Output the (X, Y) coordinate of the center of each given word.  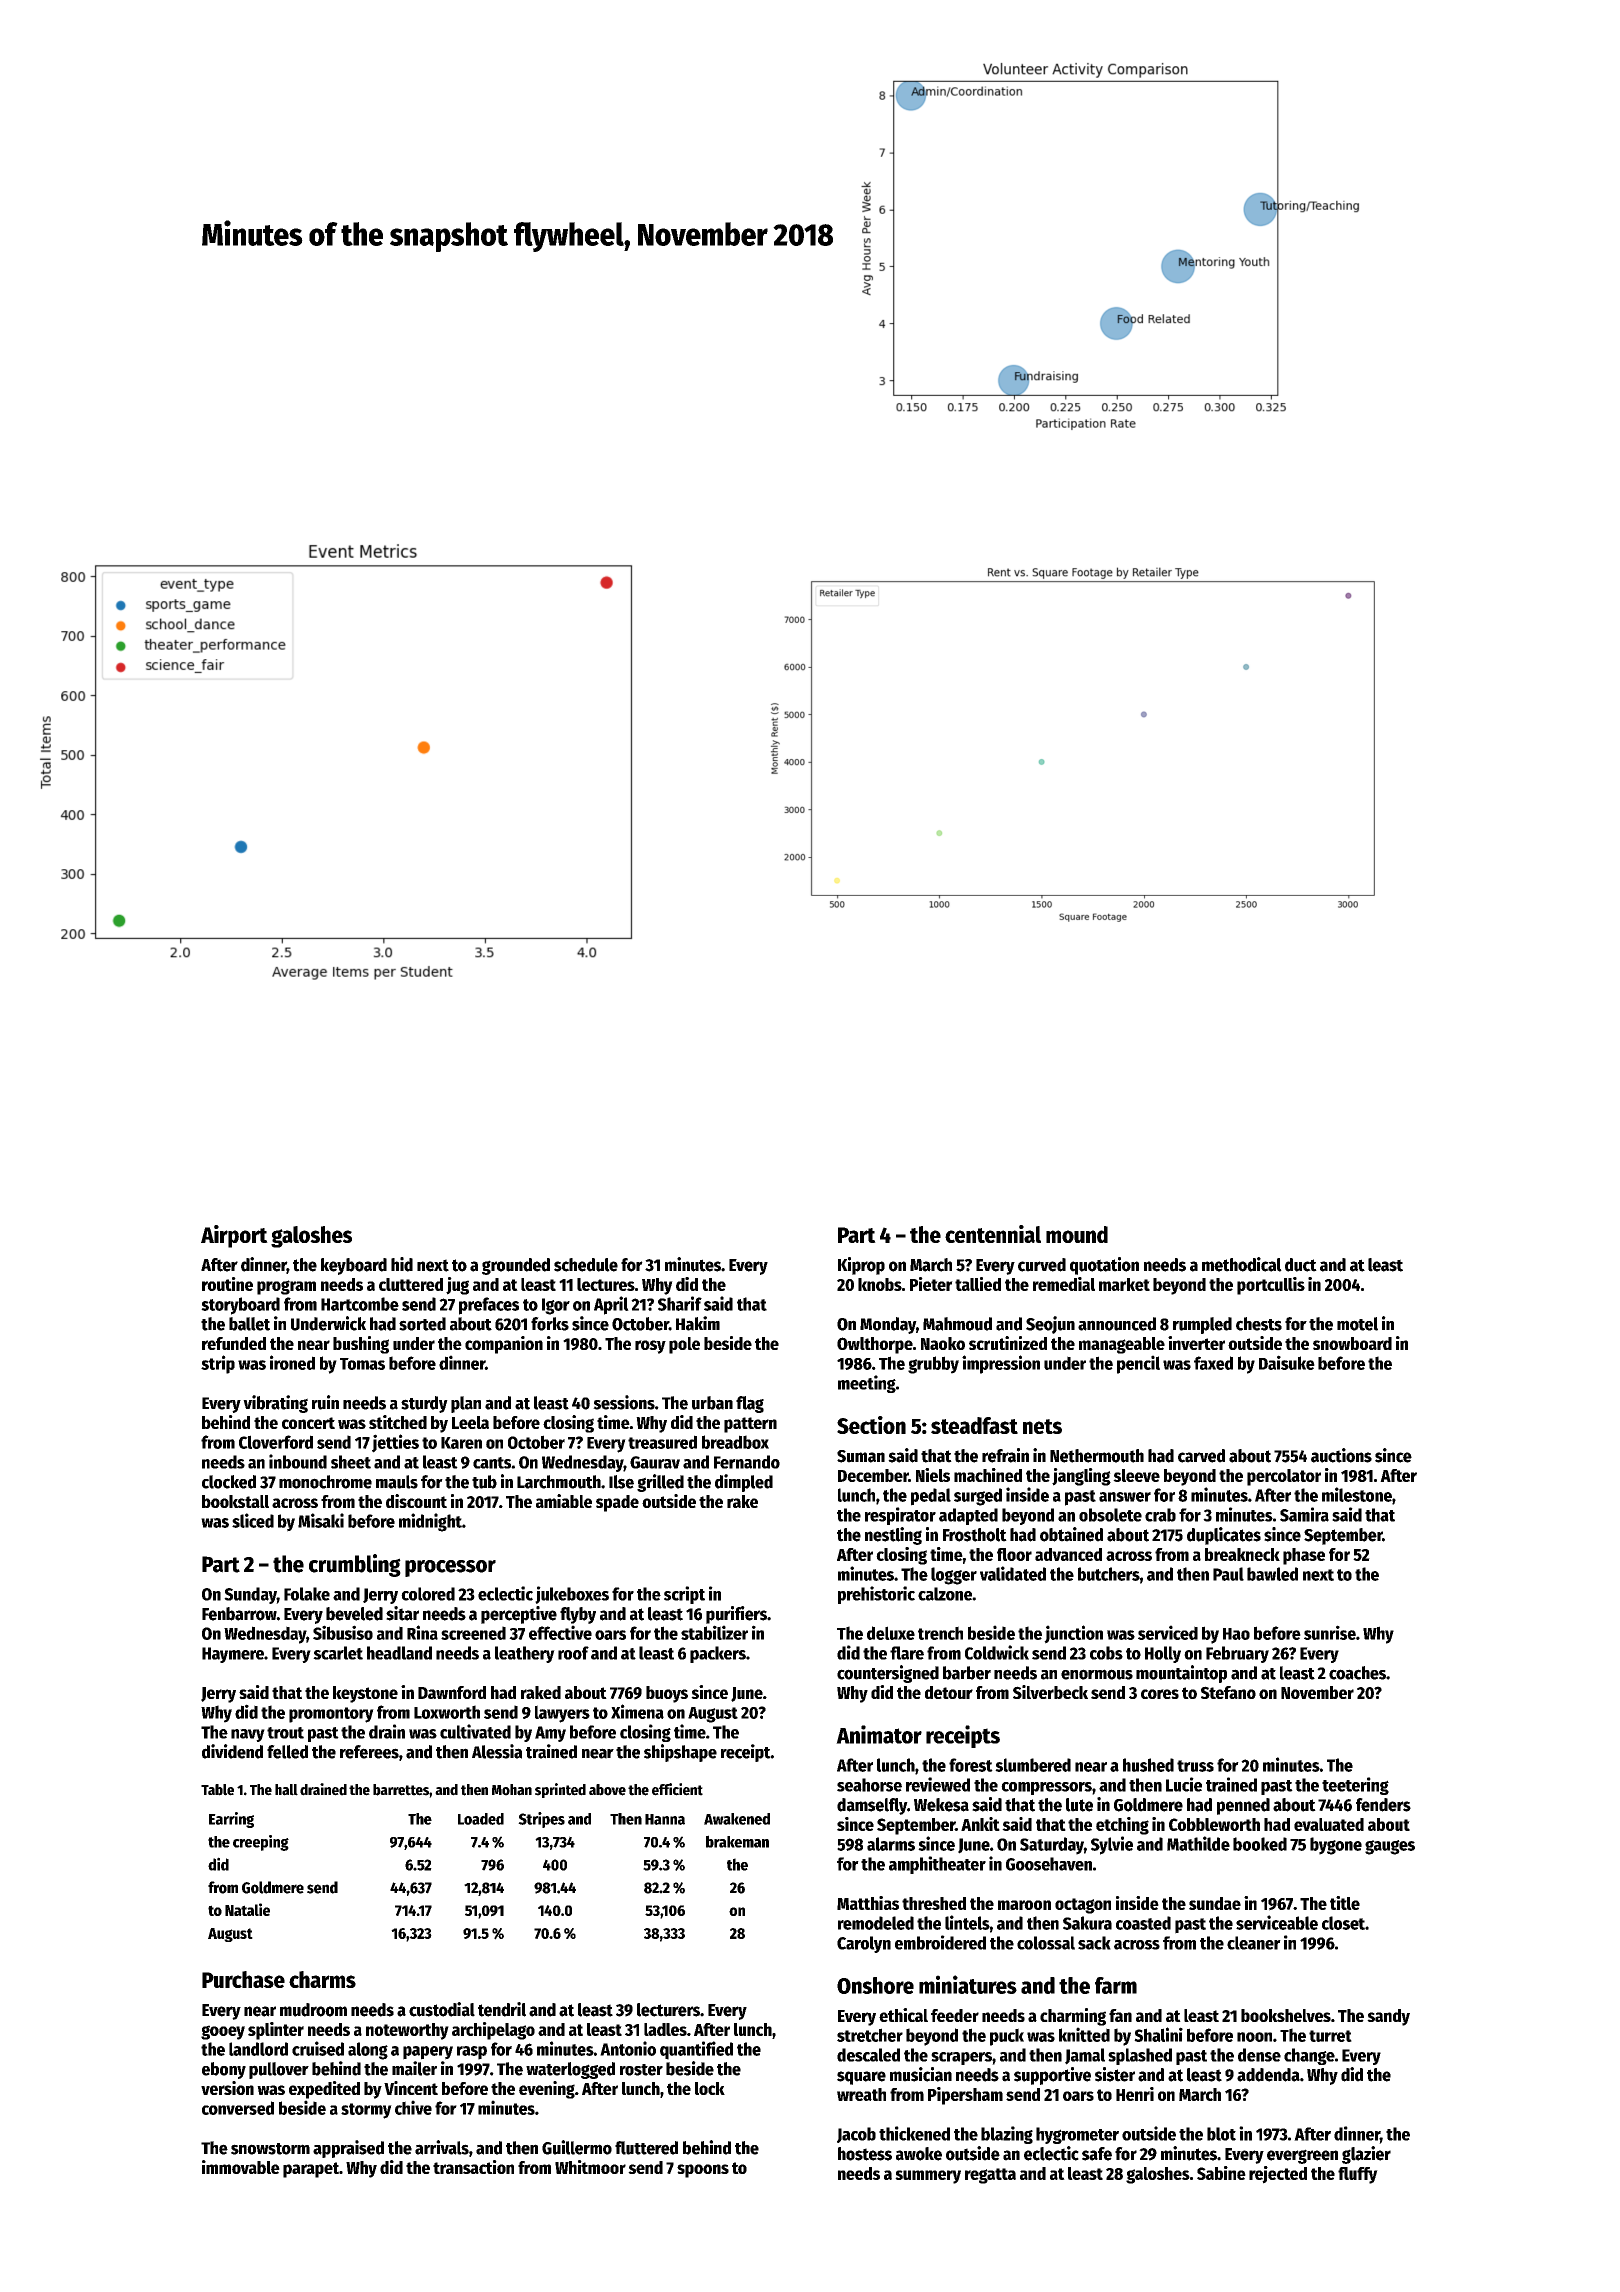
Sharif (680, 1303)
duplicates (1224, 1536)
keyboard (354, 1266)
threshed (934, 1903)
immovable (241, 2167)
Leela (470, 1422)
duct (1301, 1265)
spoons (703, 2171)
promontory (331, 1715)
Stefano (1228, 1692)
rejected (1278, 2175)
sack (1094, 1943)
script (684, 1595)
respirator (900, 1516)
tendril (502, 2009)
